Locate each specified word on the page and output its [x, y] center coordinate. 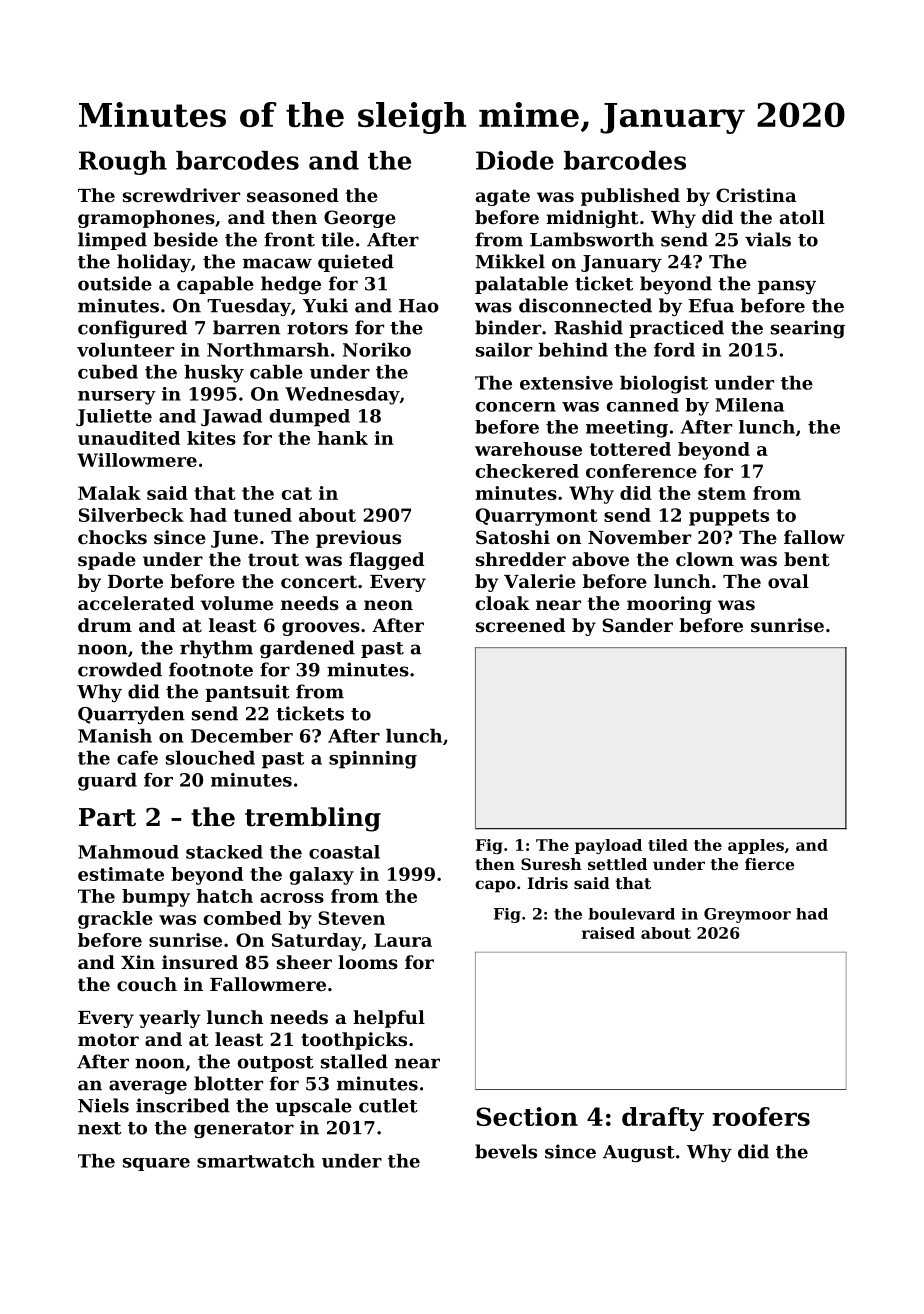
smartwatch [256, 1161]
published [630, 197]
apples [756, 846]
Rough [123, 163]
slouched [210, 758]
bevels [506, 1151]
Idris [548, 883]
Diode [515, 160]
